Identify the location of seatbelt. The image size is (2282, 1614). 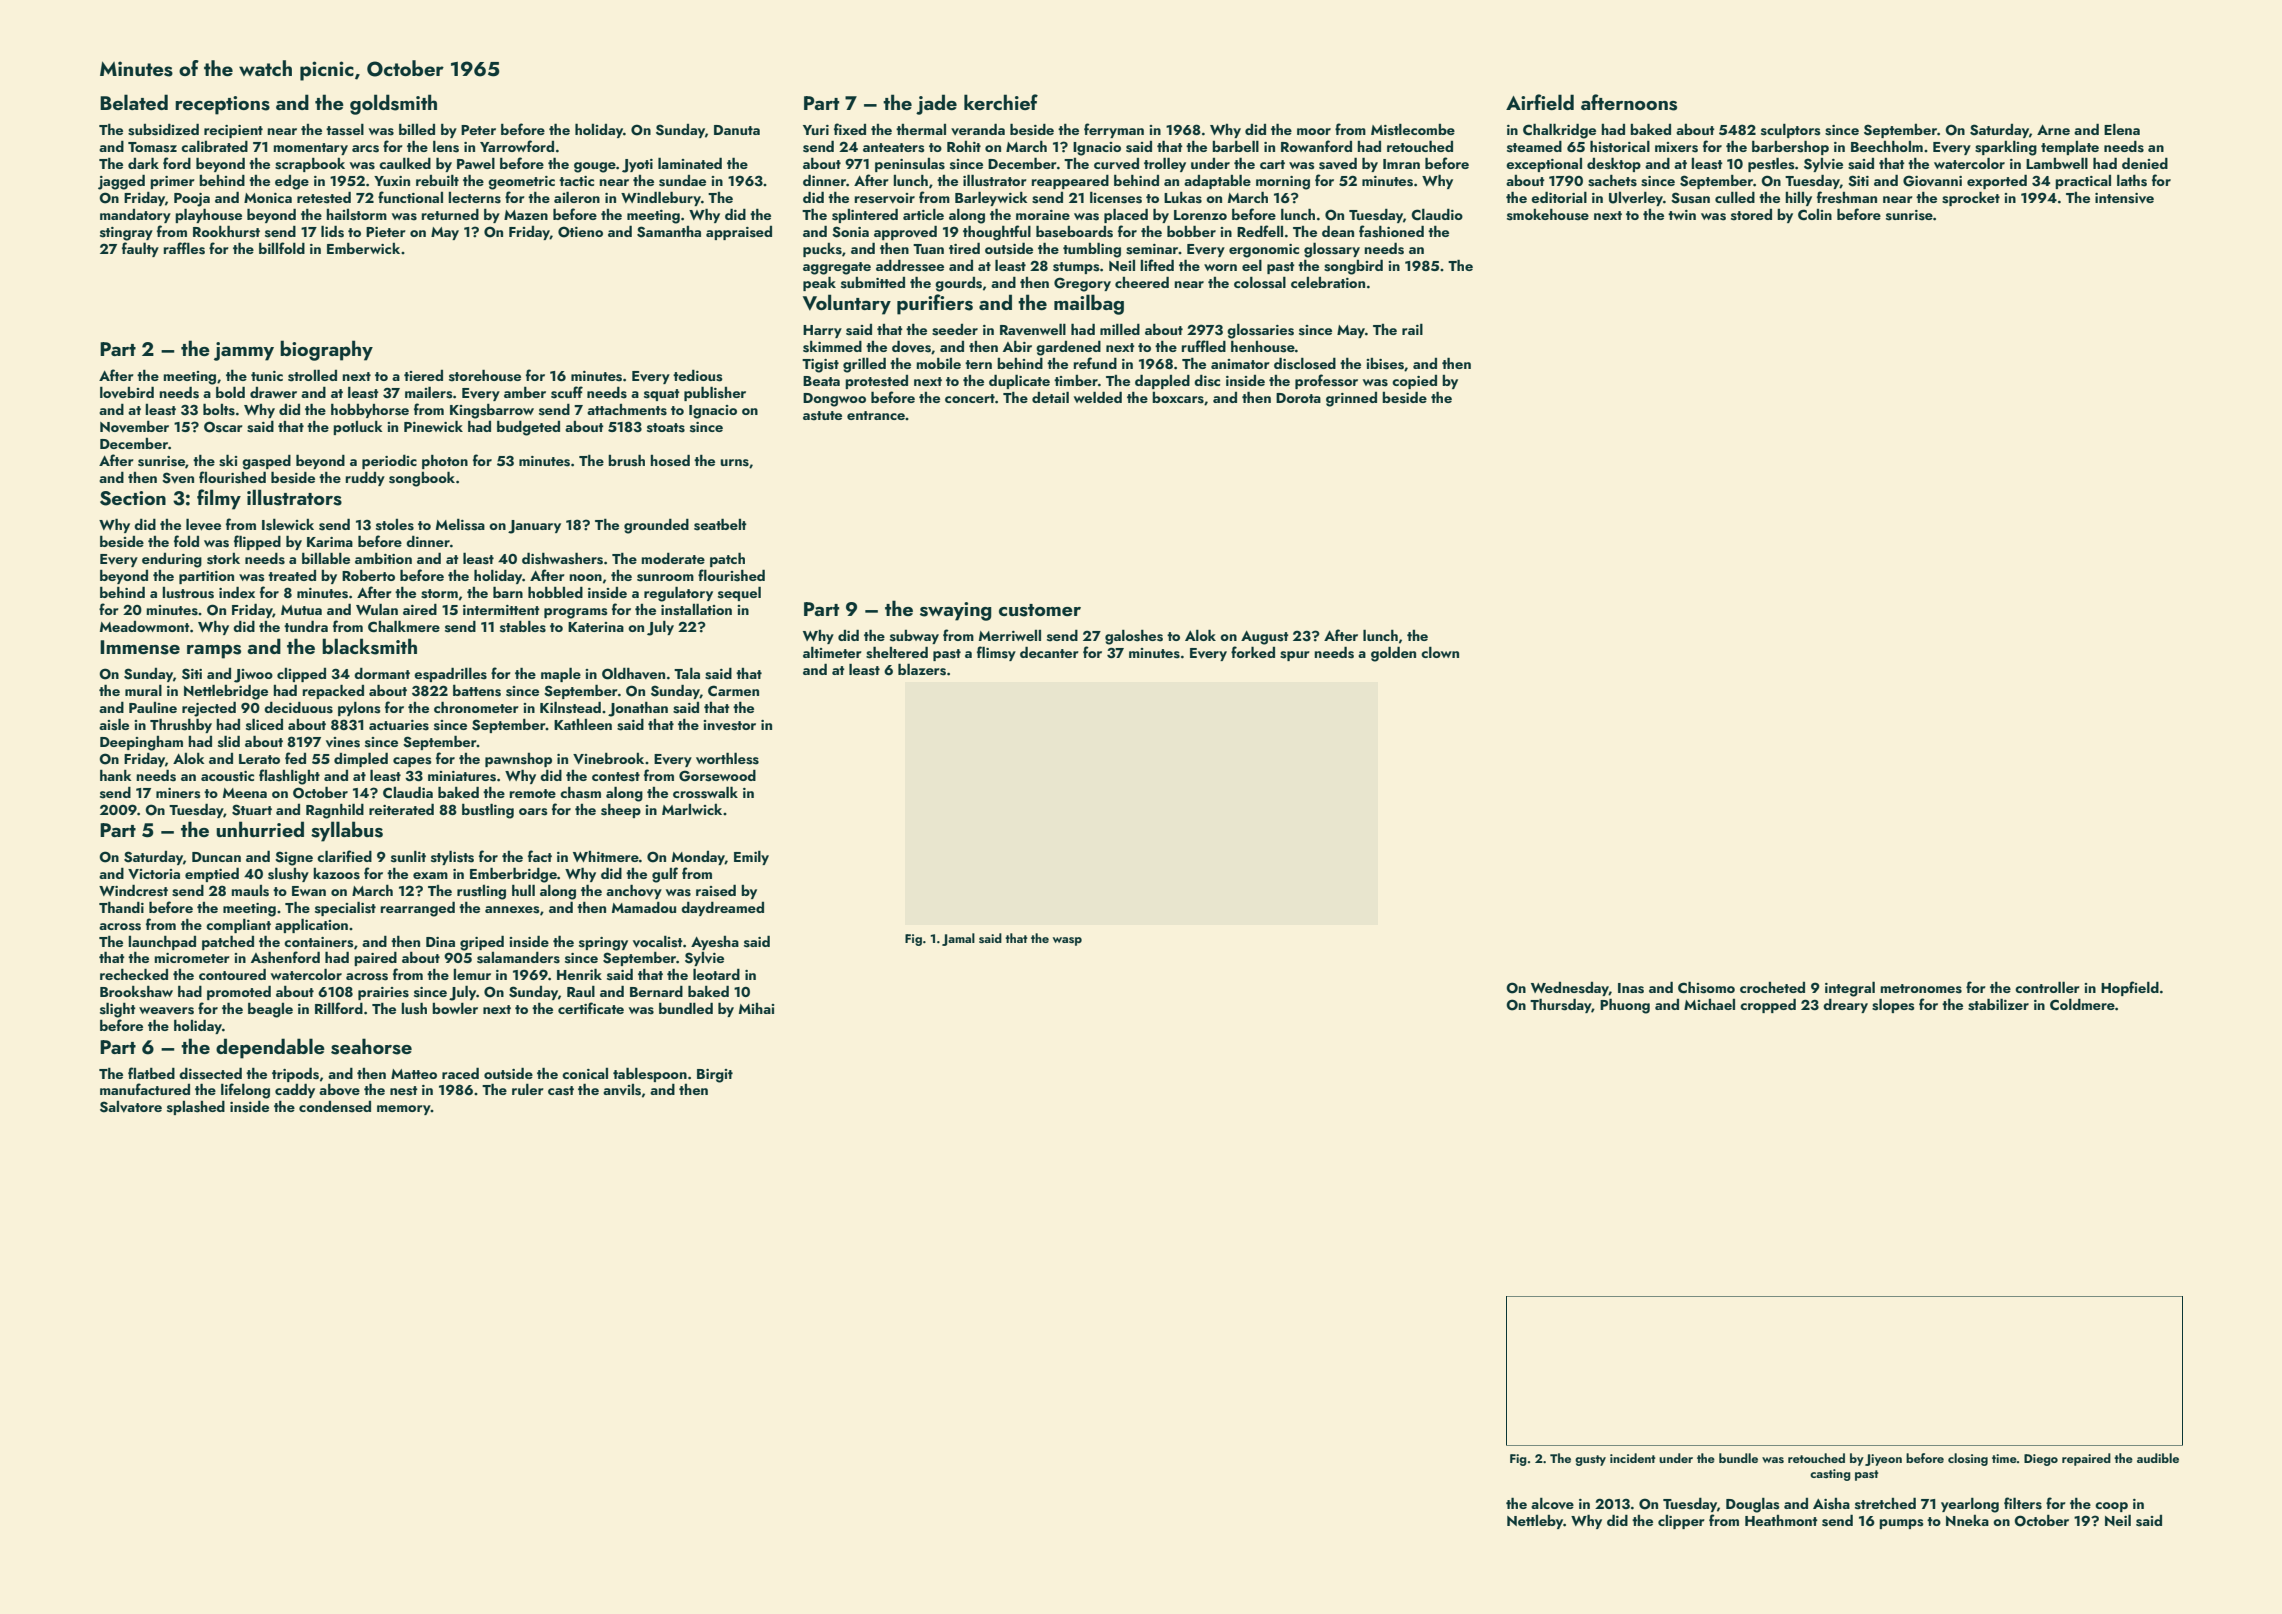
(720, 525).
